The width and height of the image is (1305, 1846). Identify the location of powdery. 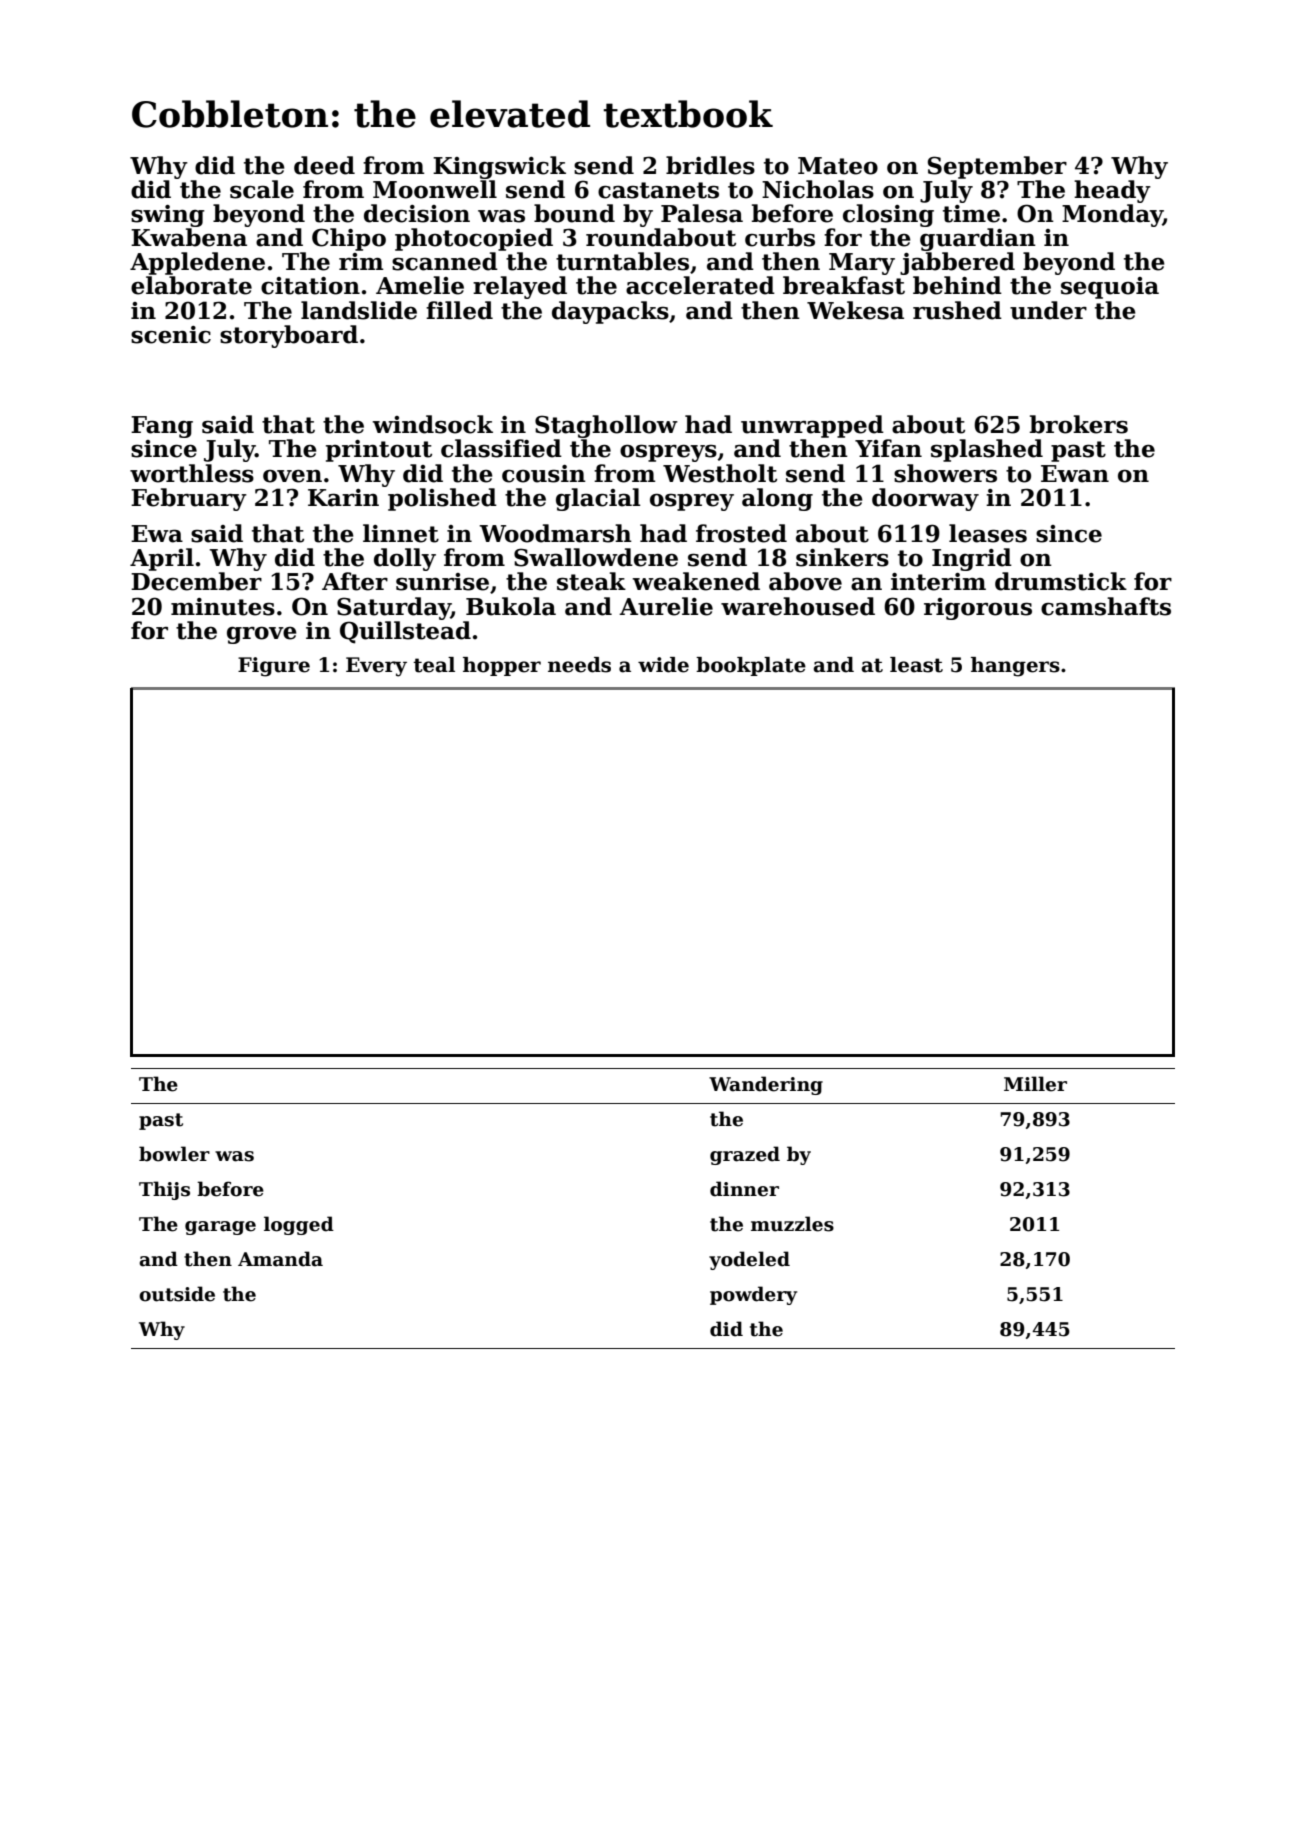
(753, 1295).
